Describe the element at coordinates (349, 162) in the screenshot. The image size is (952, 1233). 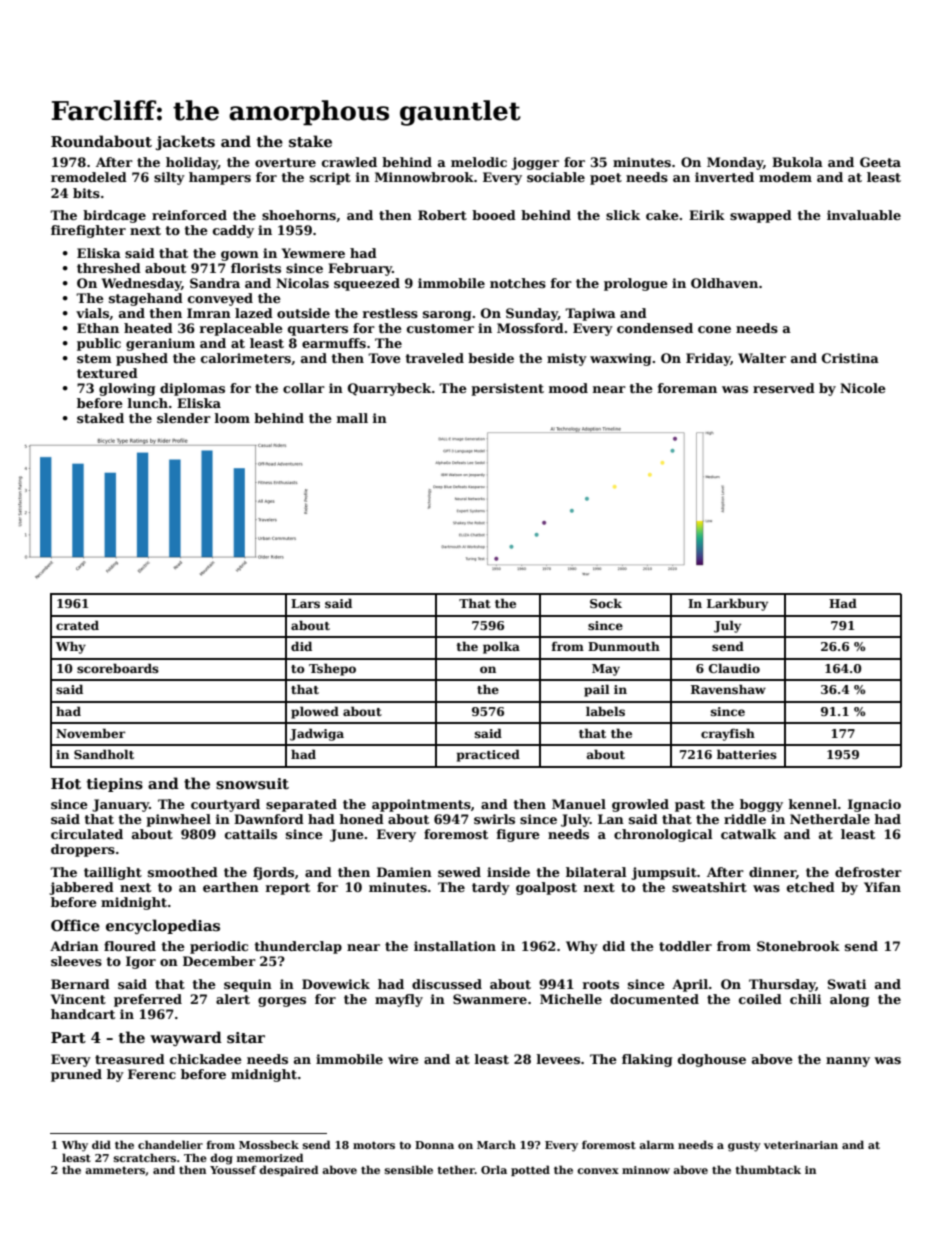
I see `crawled` at that location.
